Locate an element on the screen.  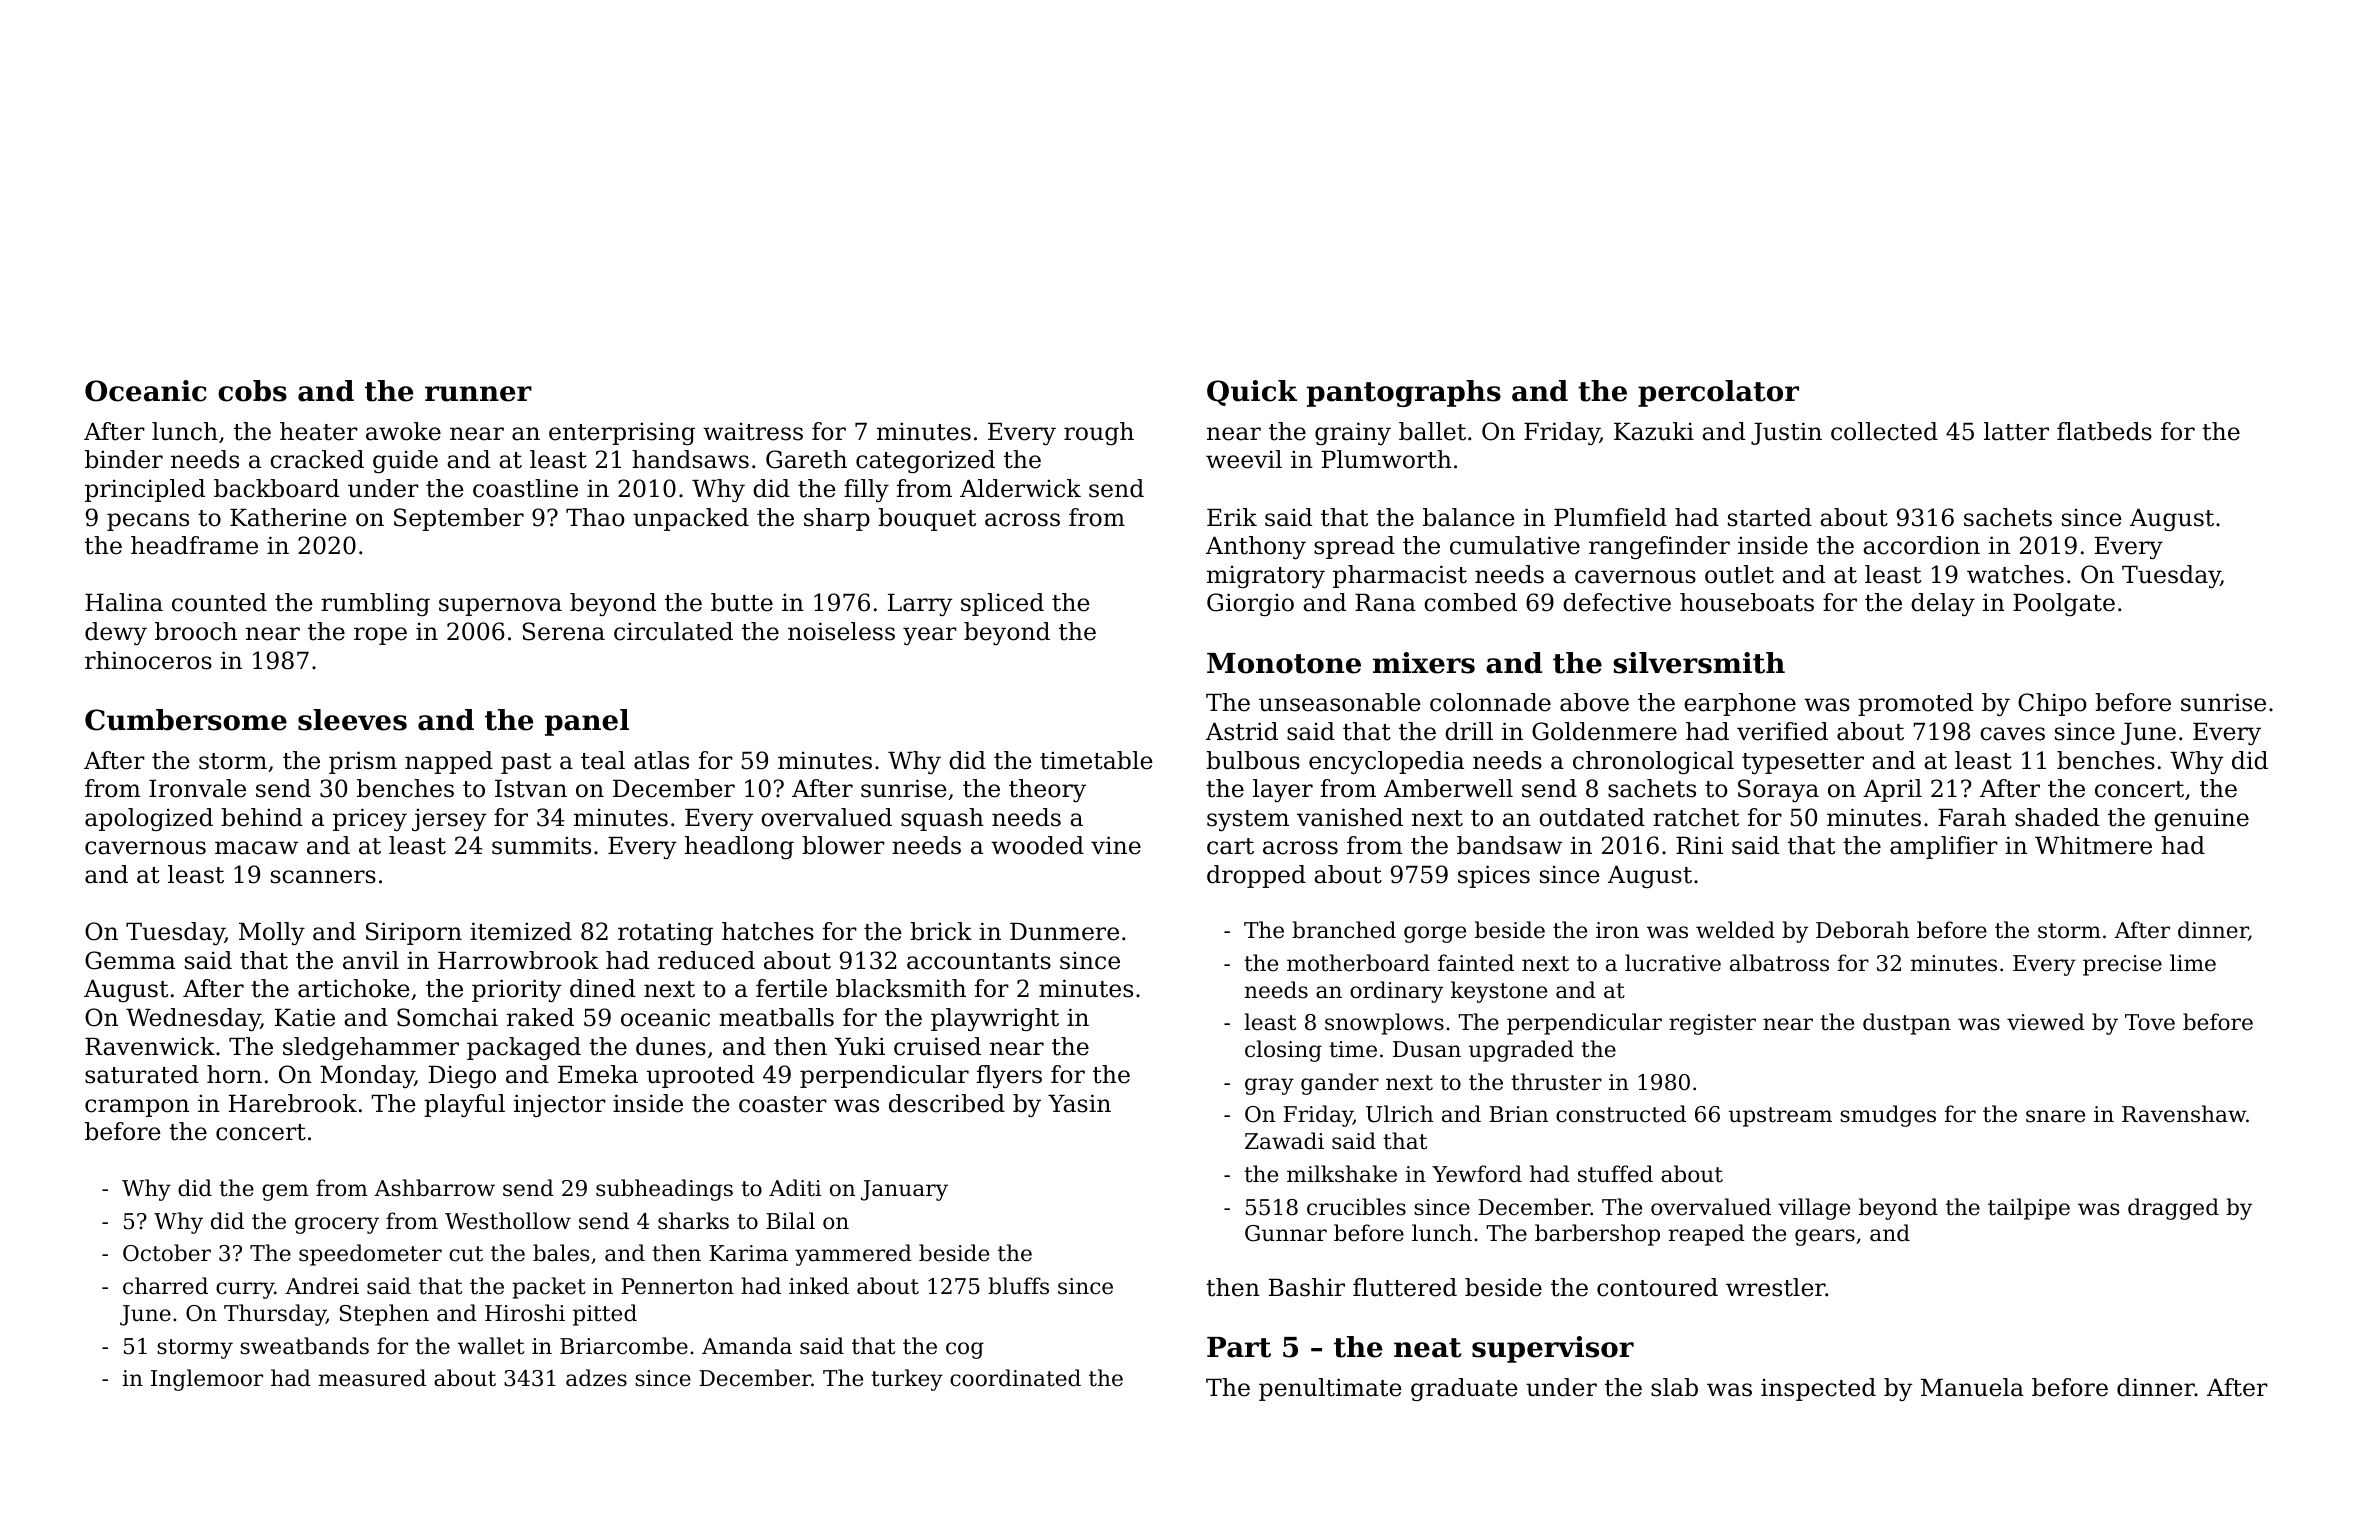
crucibles is located at coordinates (1356, 1207).
